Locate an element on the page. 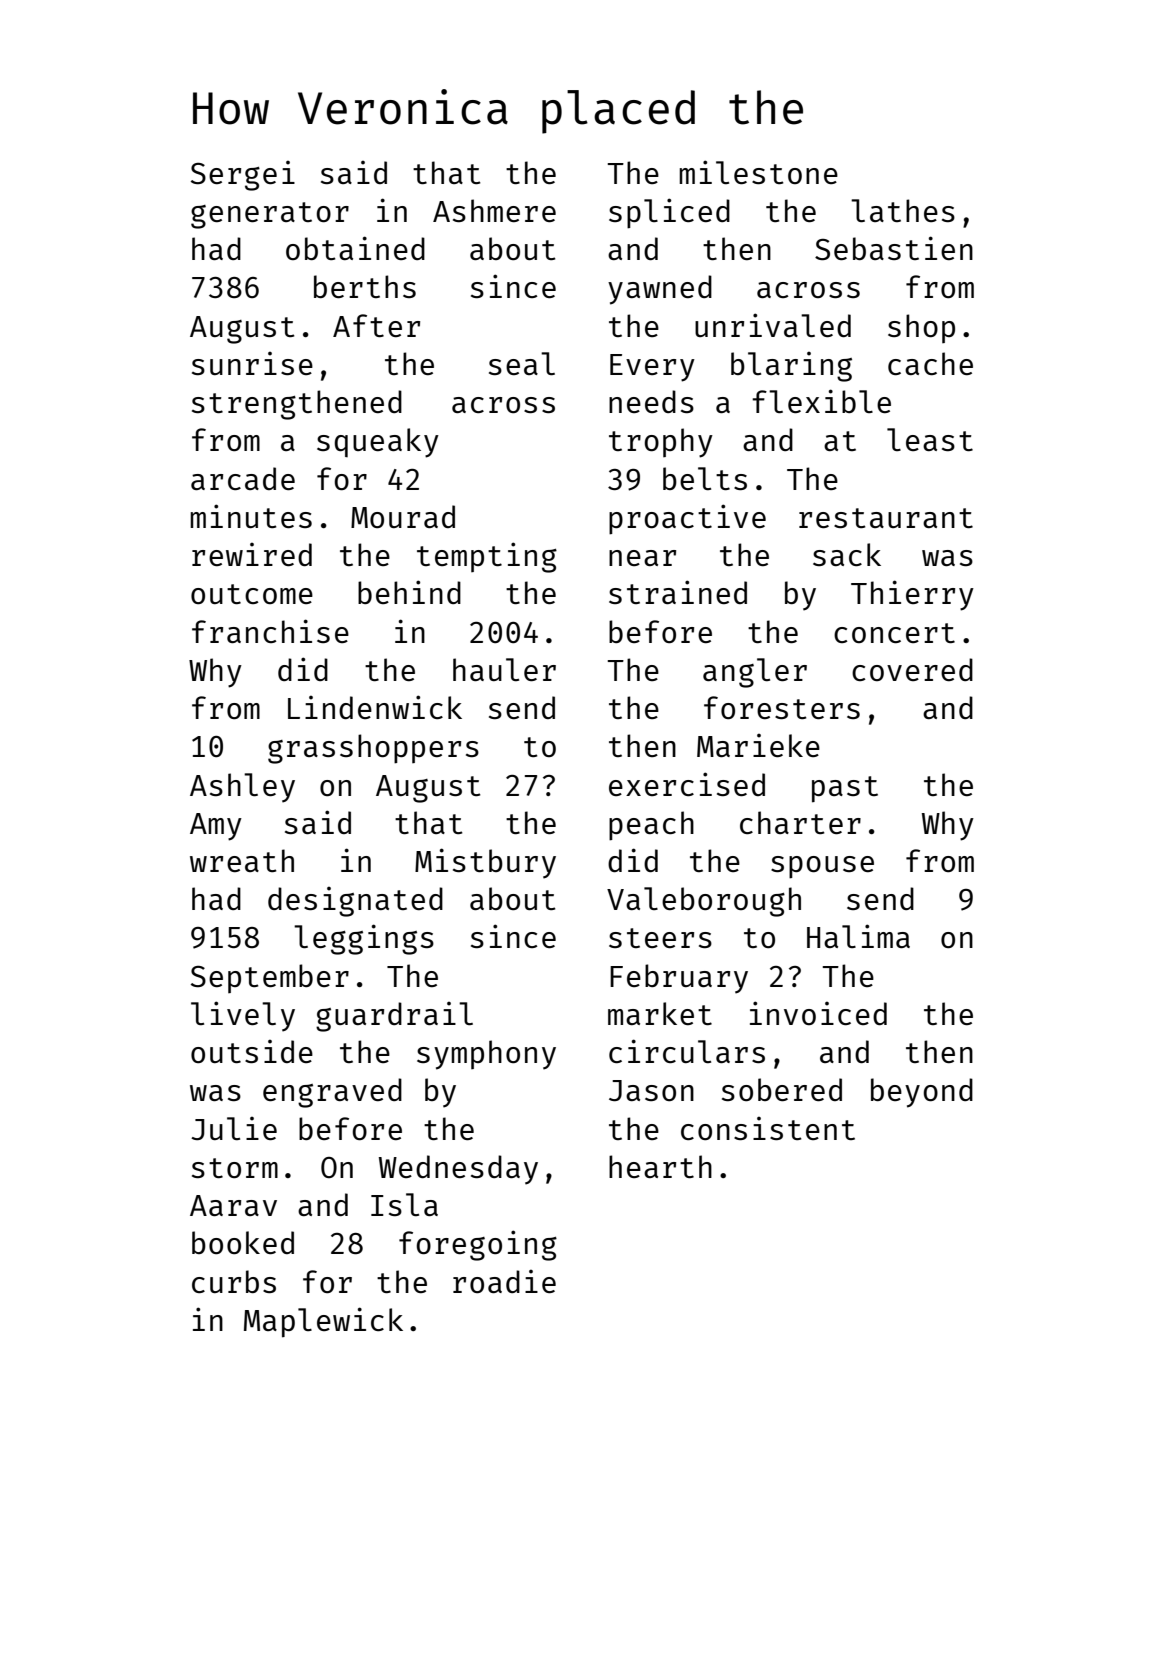 The height and width of the image is (1654, 1165). roadie is located at coordinates (504, 1281).
